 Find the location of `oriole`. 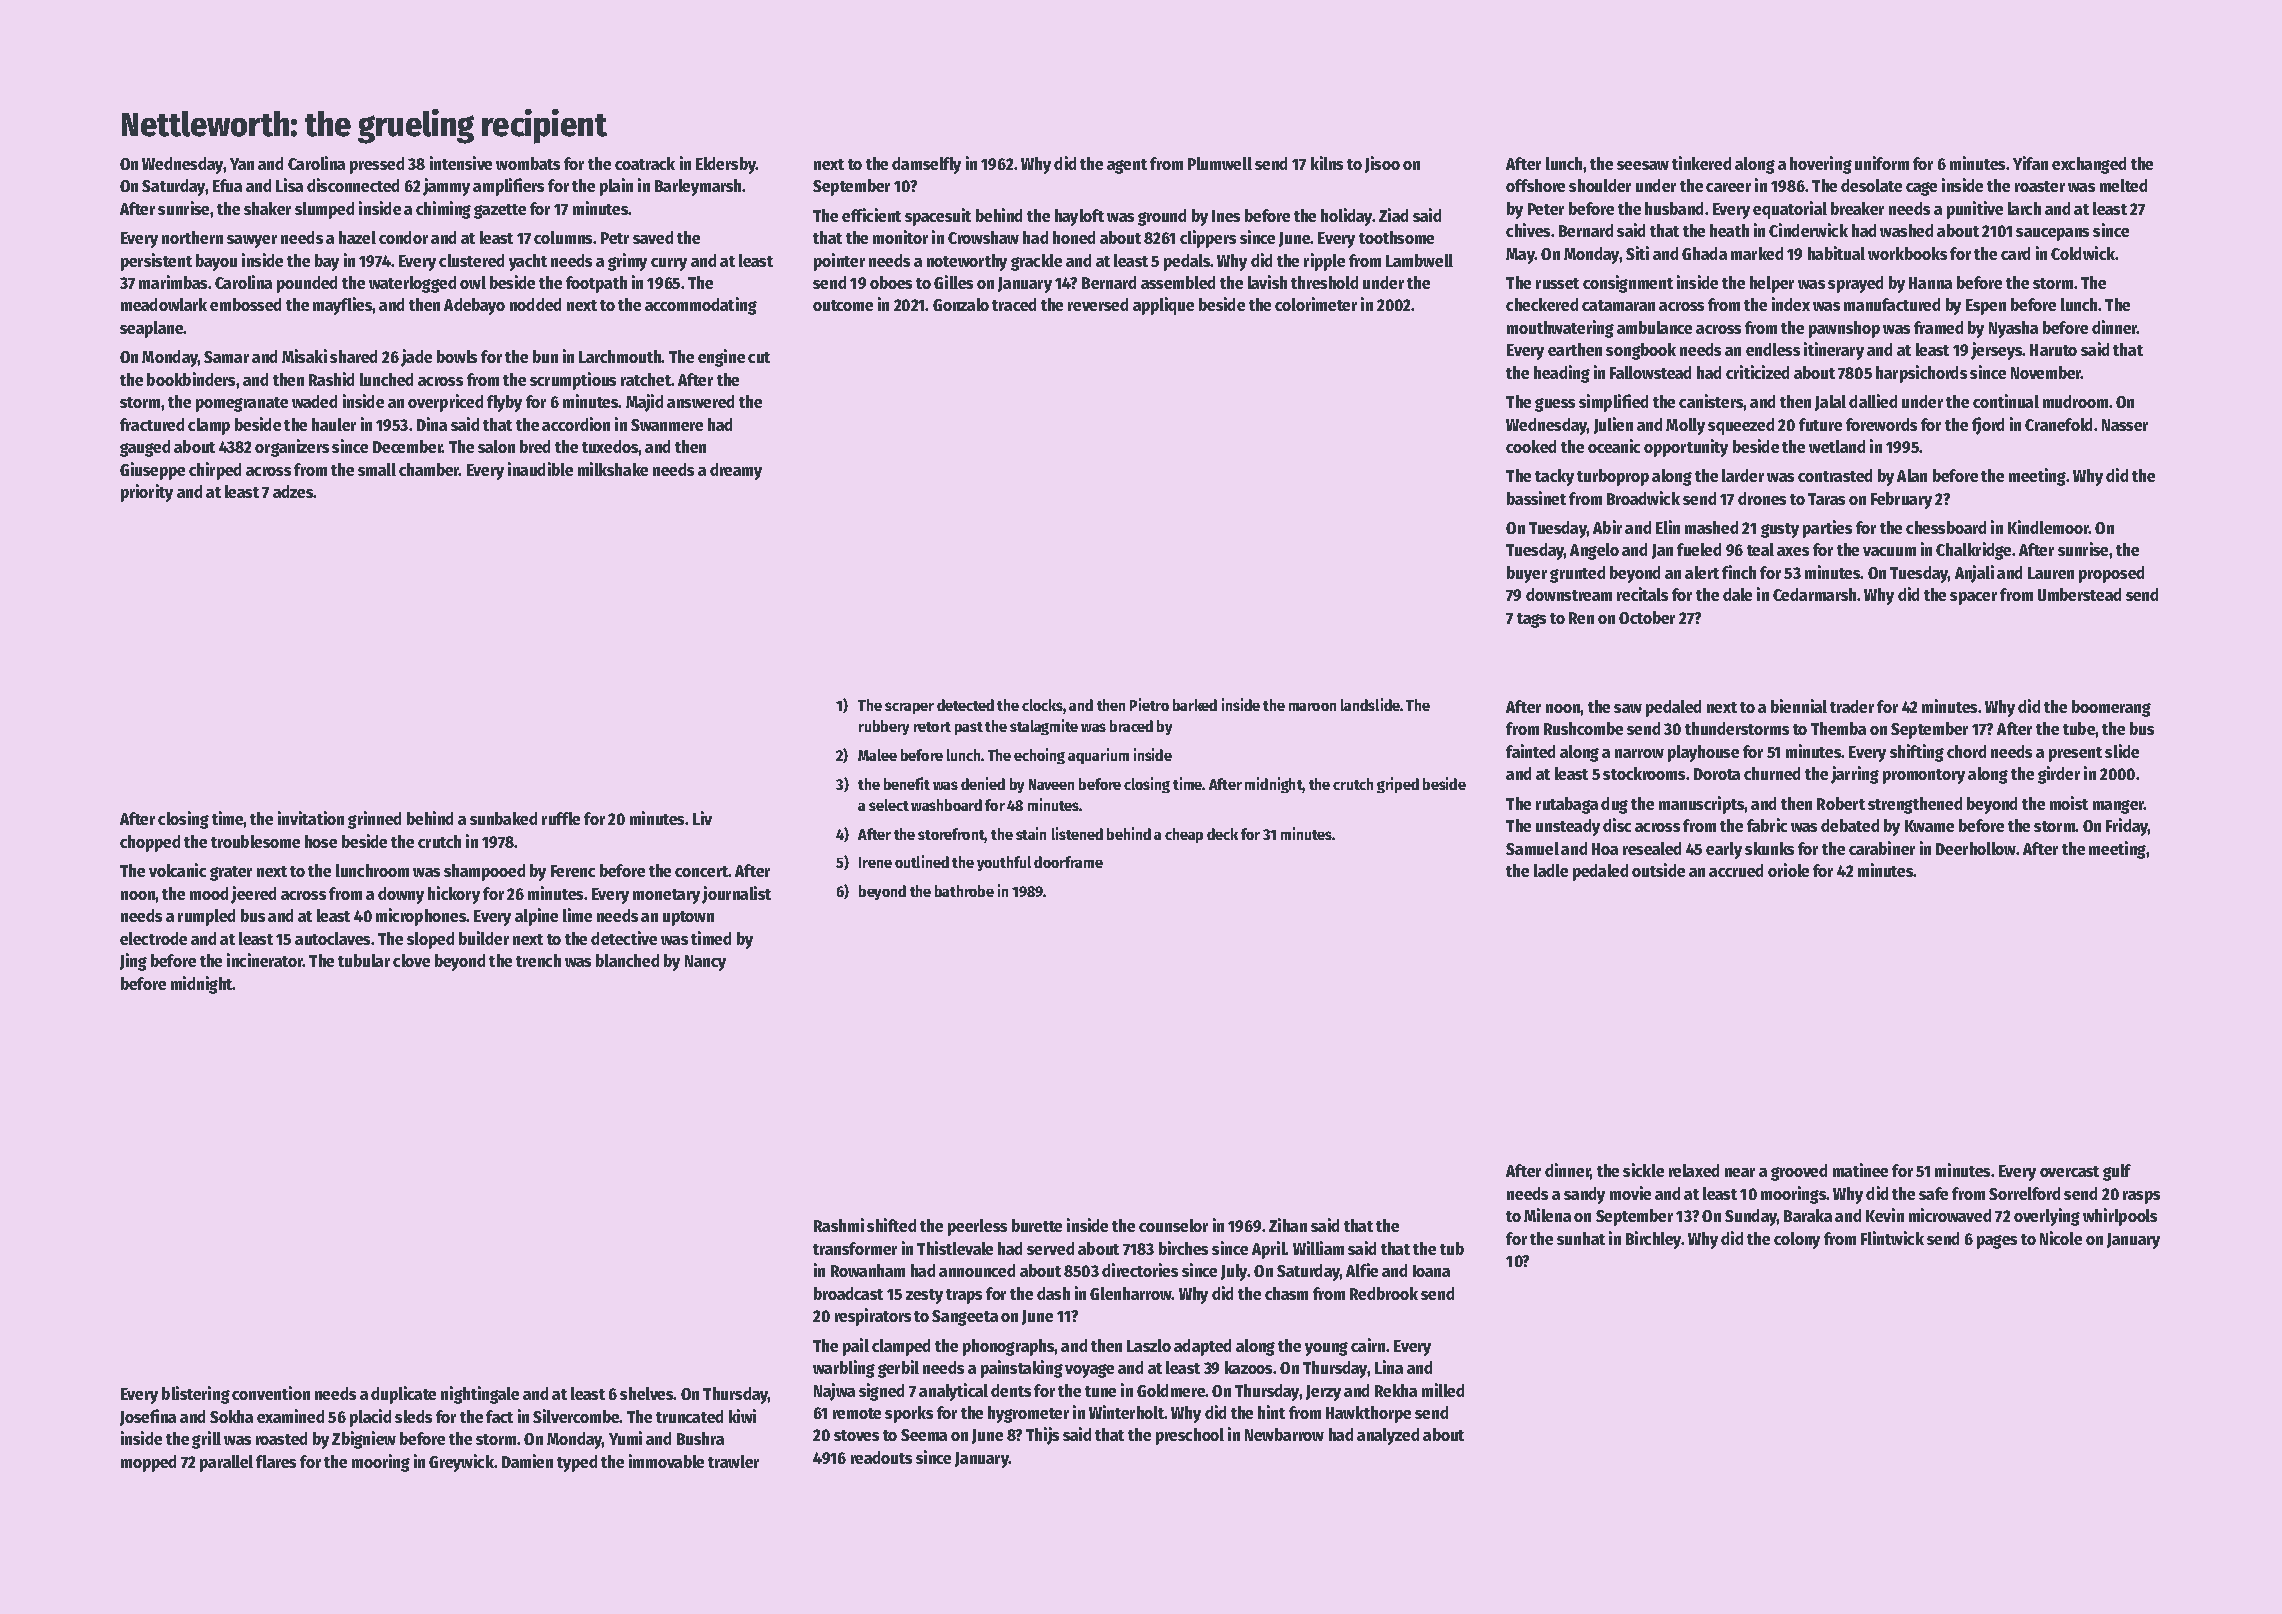

oriole is located at coordinates (1788, 870).
